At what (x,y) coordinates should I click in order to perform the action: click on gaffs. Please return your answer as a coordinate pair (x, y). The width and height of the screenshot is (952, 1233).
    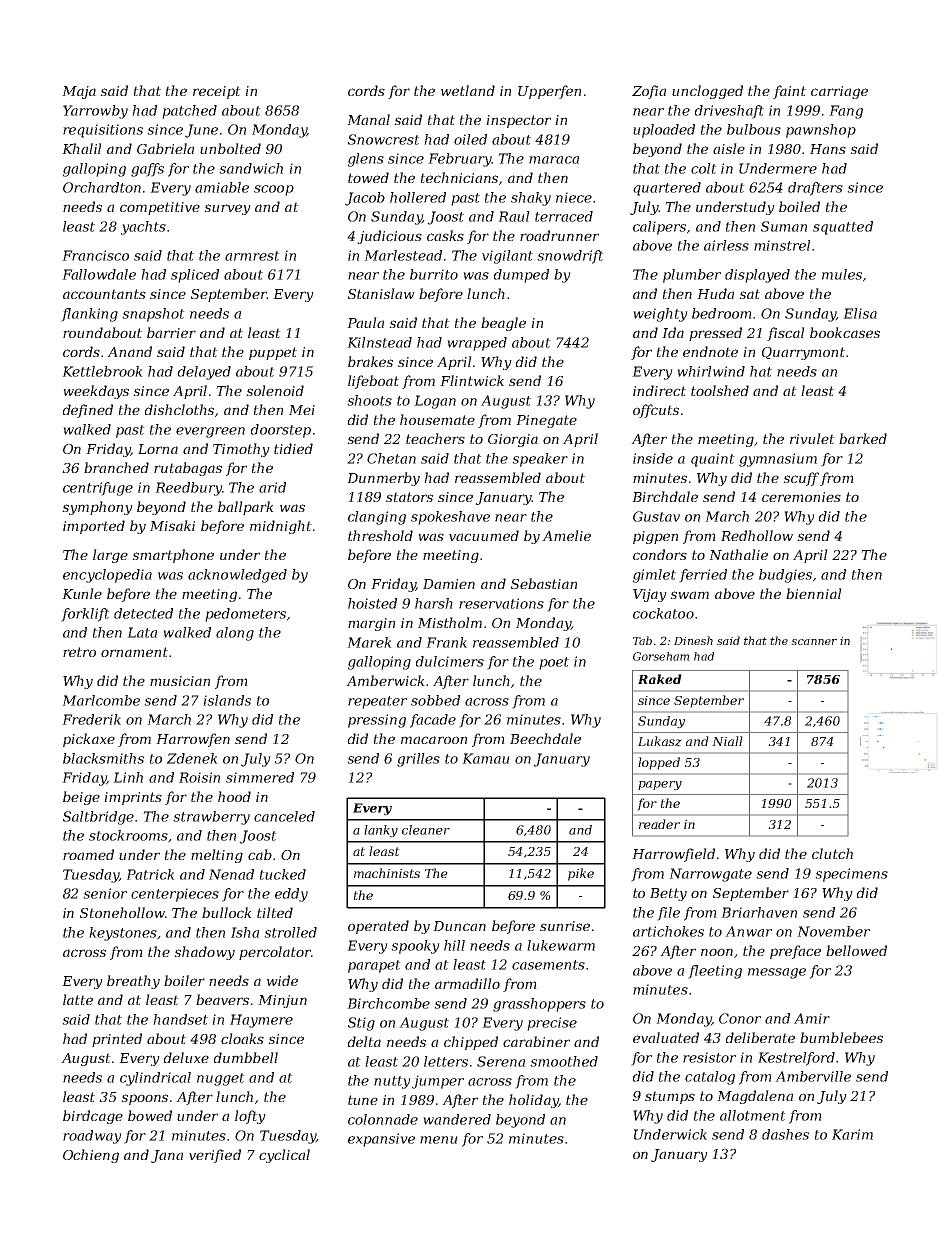
    Looking at the image, I should click on (147, 170).
